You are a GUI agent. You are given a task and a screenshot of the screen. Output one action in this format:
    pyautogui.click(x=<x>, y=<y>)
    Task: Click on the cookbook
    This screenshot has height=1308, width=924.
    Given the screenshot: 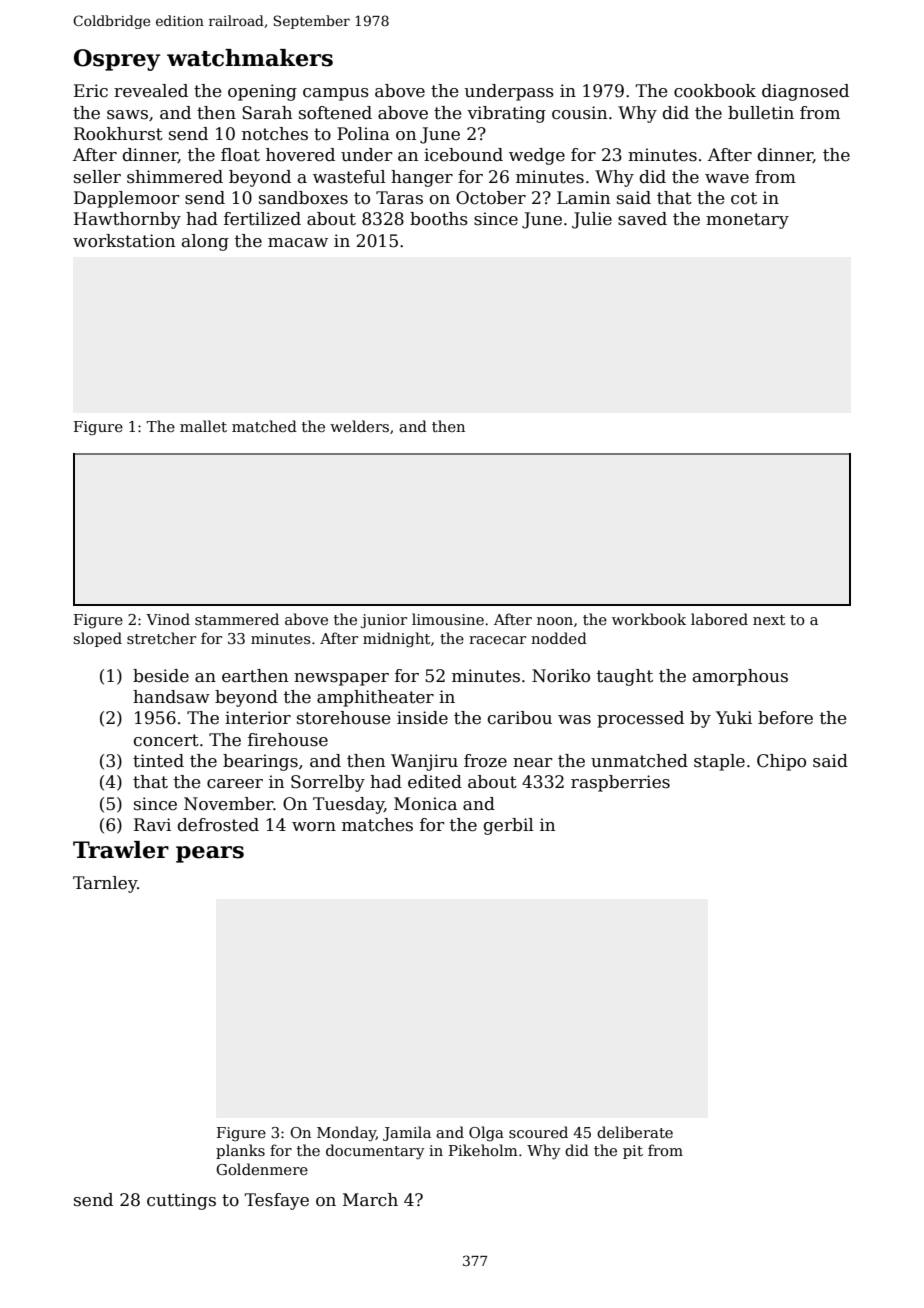 What is the action you would take?
    pyautogui.click(x=715, y=91)
